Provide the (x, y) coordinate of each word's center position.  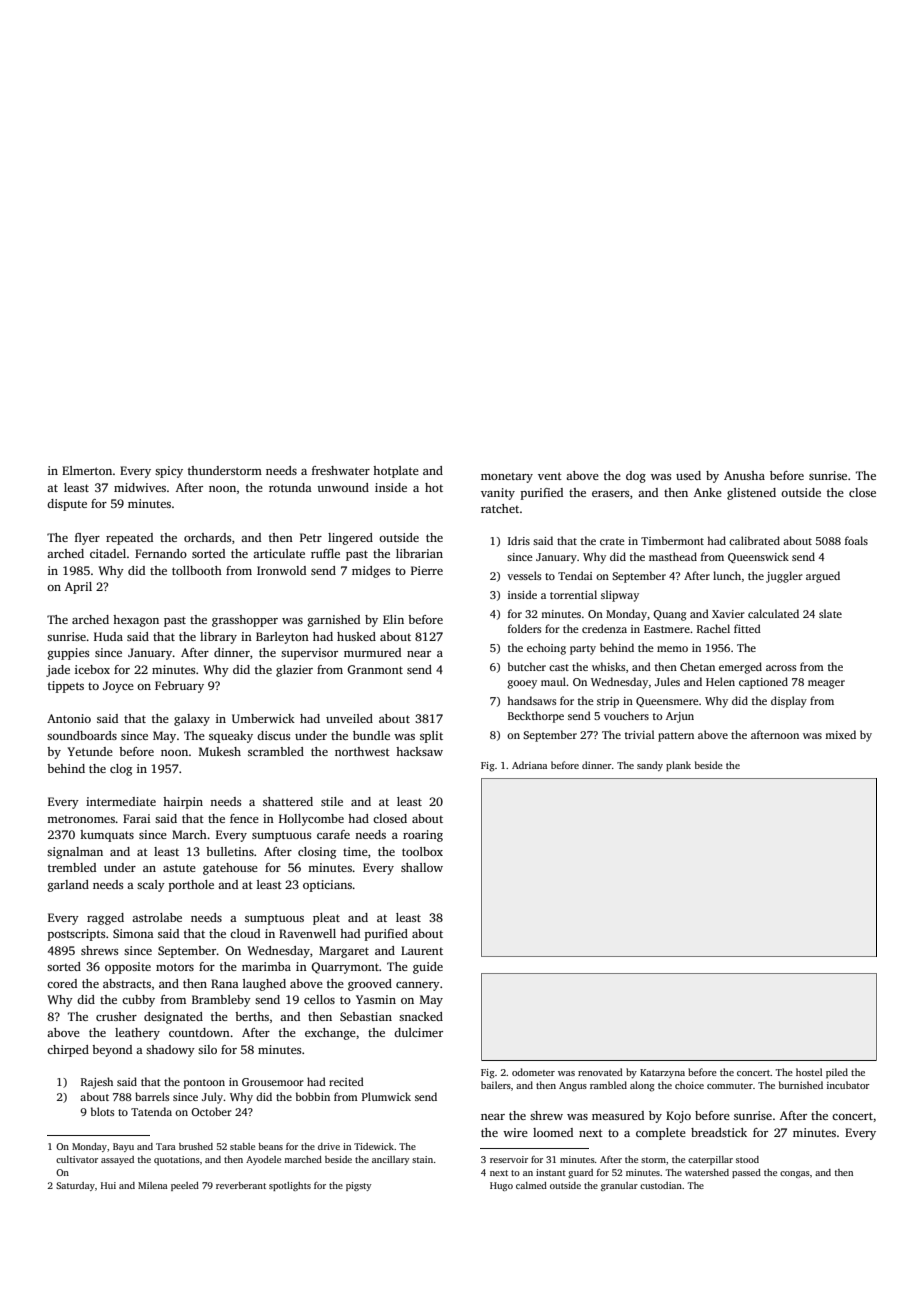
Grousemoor (273, 1082)
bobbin (313, 1096)
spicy (169, 472)
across (781, 668)
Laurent (422, 950)
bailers (496, 1085)
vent (550, 476)
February (179, 687)
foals (856, 540)
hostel (809, 1072)
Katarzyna (662, 1073)
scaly (151, 886)
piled (837, 1073)
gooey (522, 684)
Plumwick (386, 1096)
